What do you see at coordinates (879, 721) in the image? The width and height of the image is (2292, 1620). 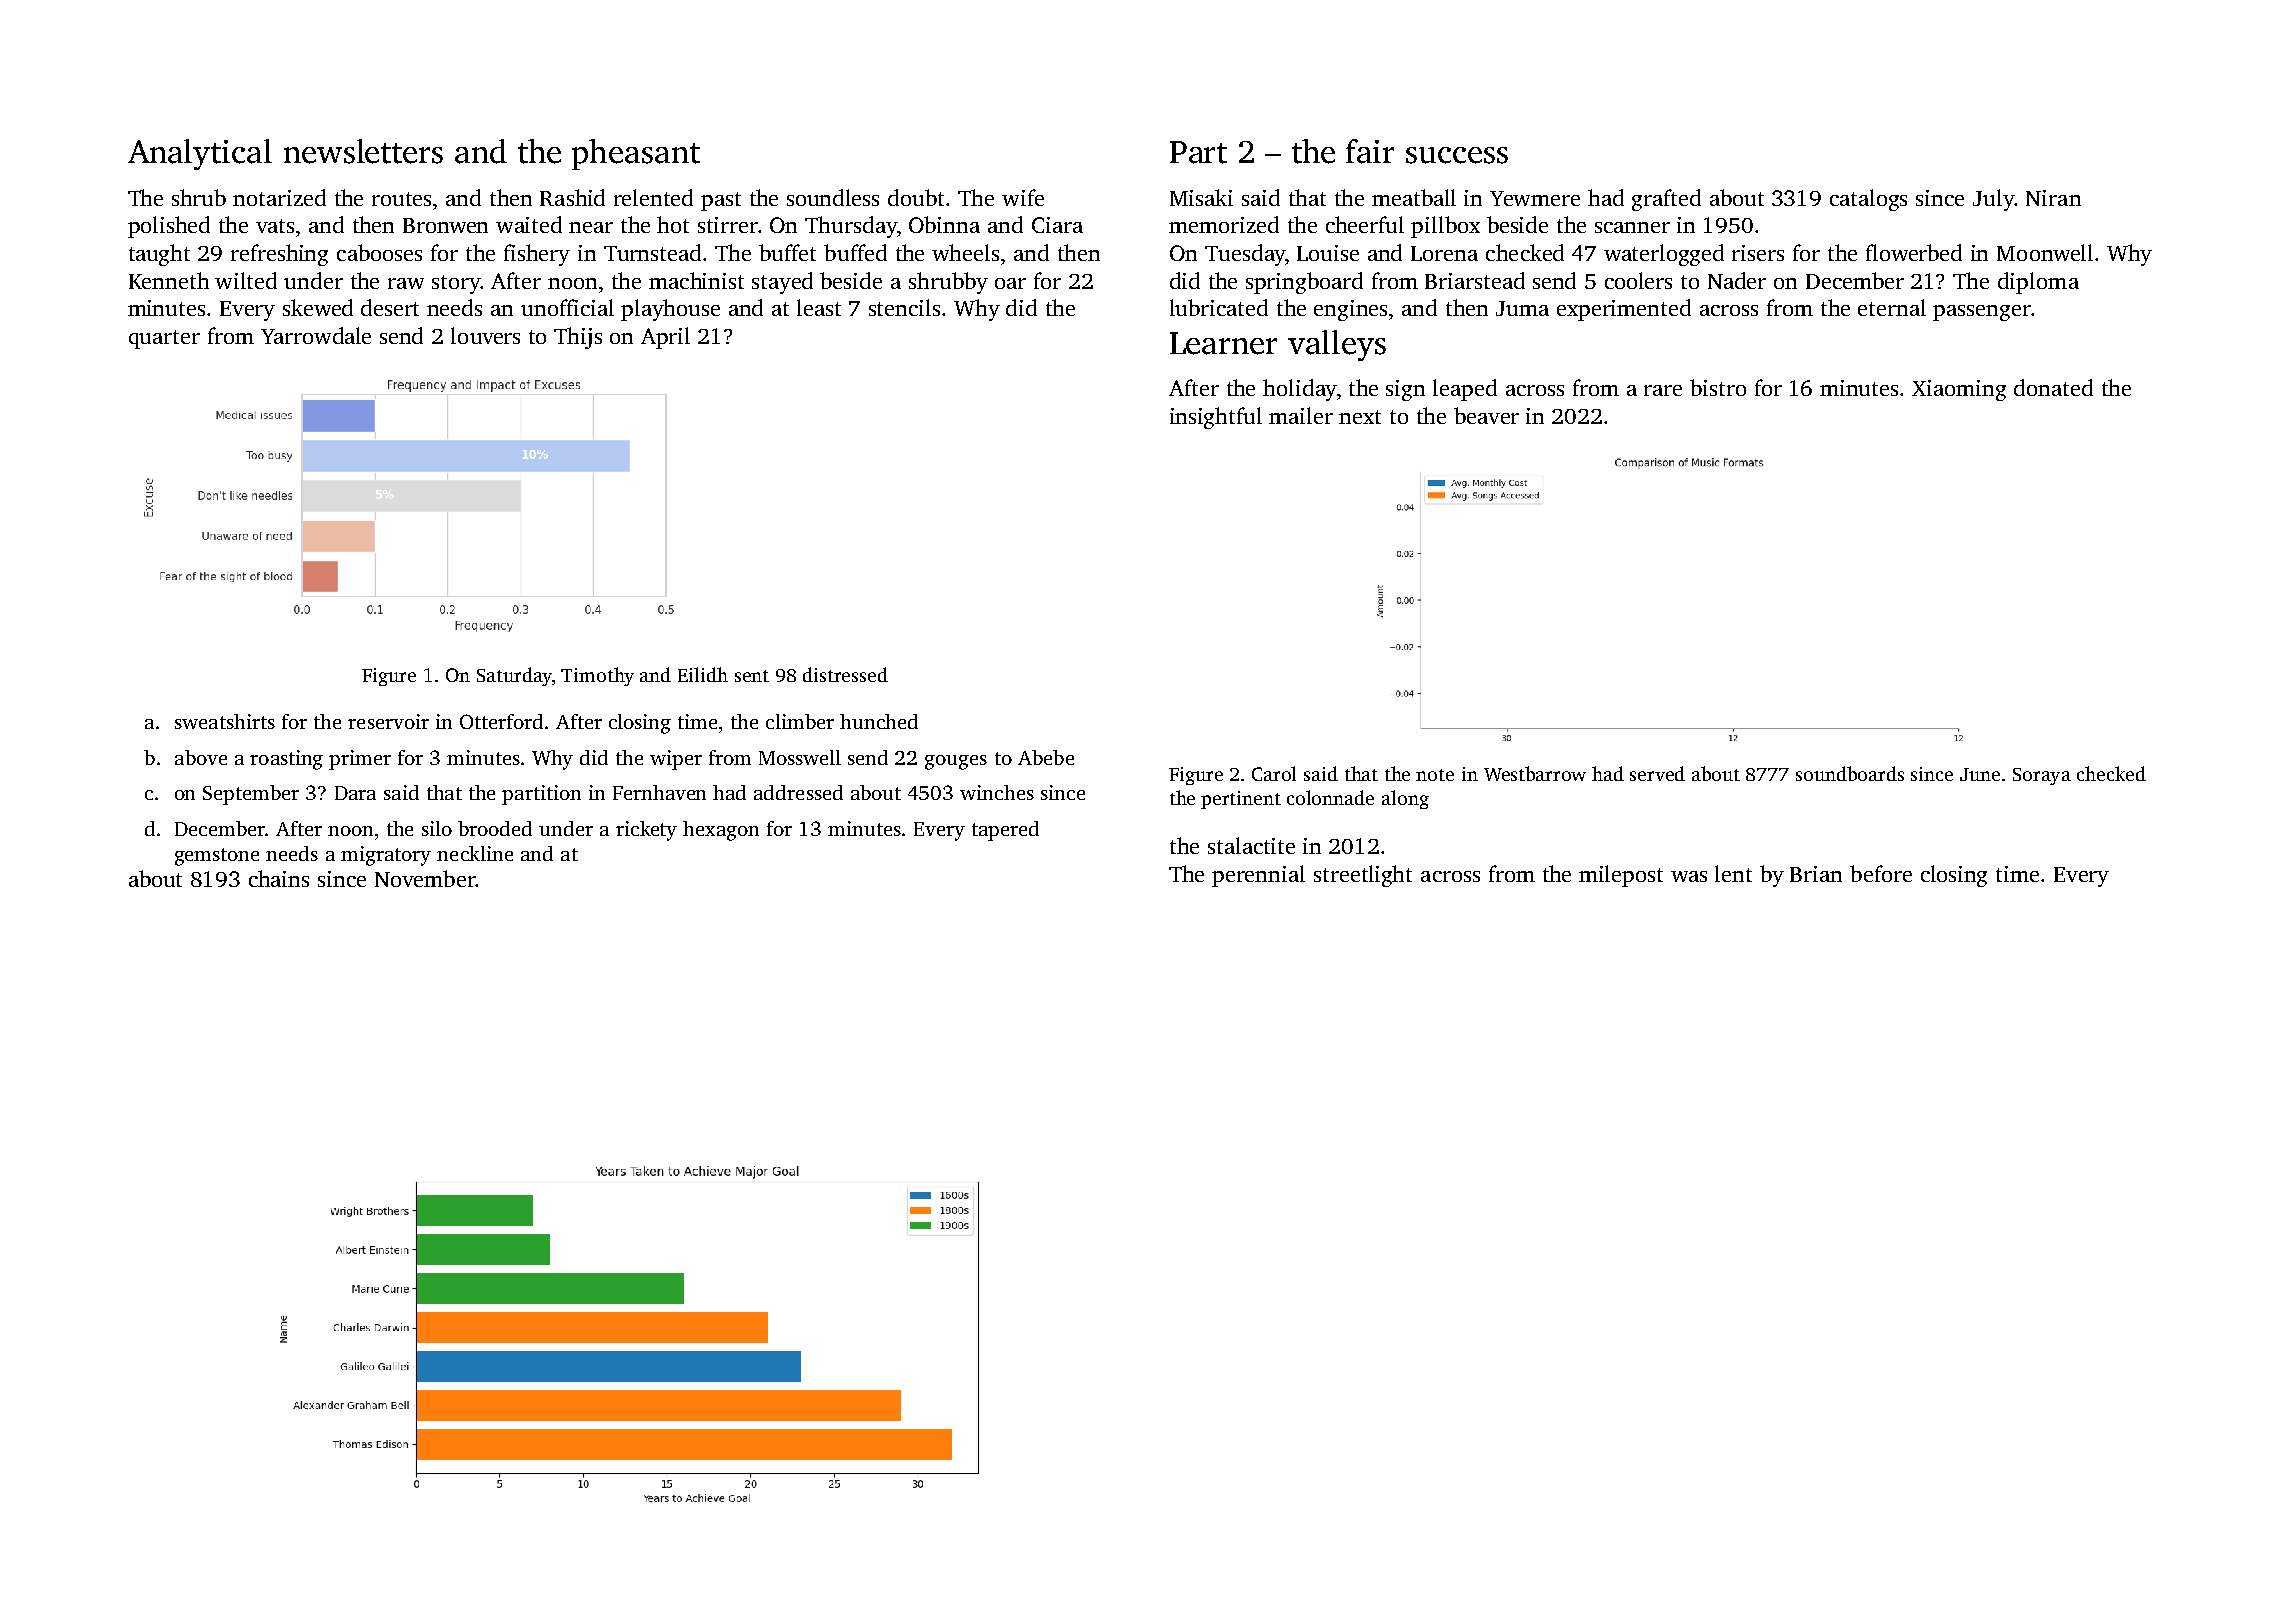 I see `hunched` at bounding box center [879, 721].
